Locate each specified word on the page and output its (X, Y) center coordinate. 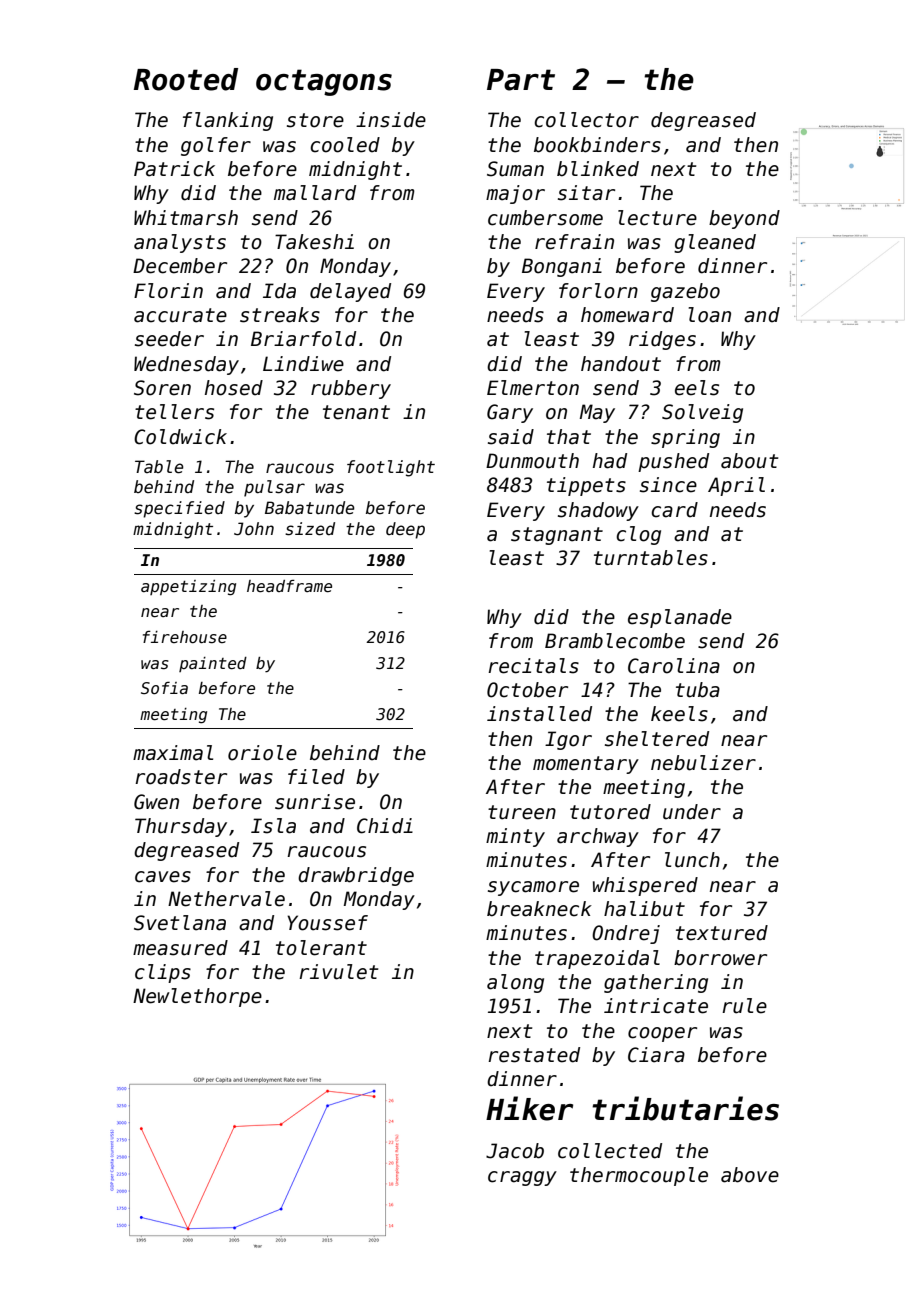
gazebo (685, 292)
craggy (522, 1178)
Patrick (174, 169)
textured (722, 933)
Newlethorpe (197, 997)
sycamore (533, 888)
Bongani (562, 267)
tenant (356, 412)
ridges (662, 340)
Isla (273, 826)
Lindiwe (303, 364)
